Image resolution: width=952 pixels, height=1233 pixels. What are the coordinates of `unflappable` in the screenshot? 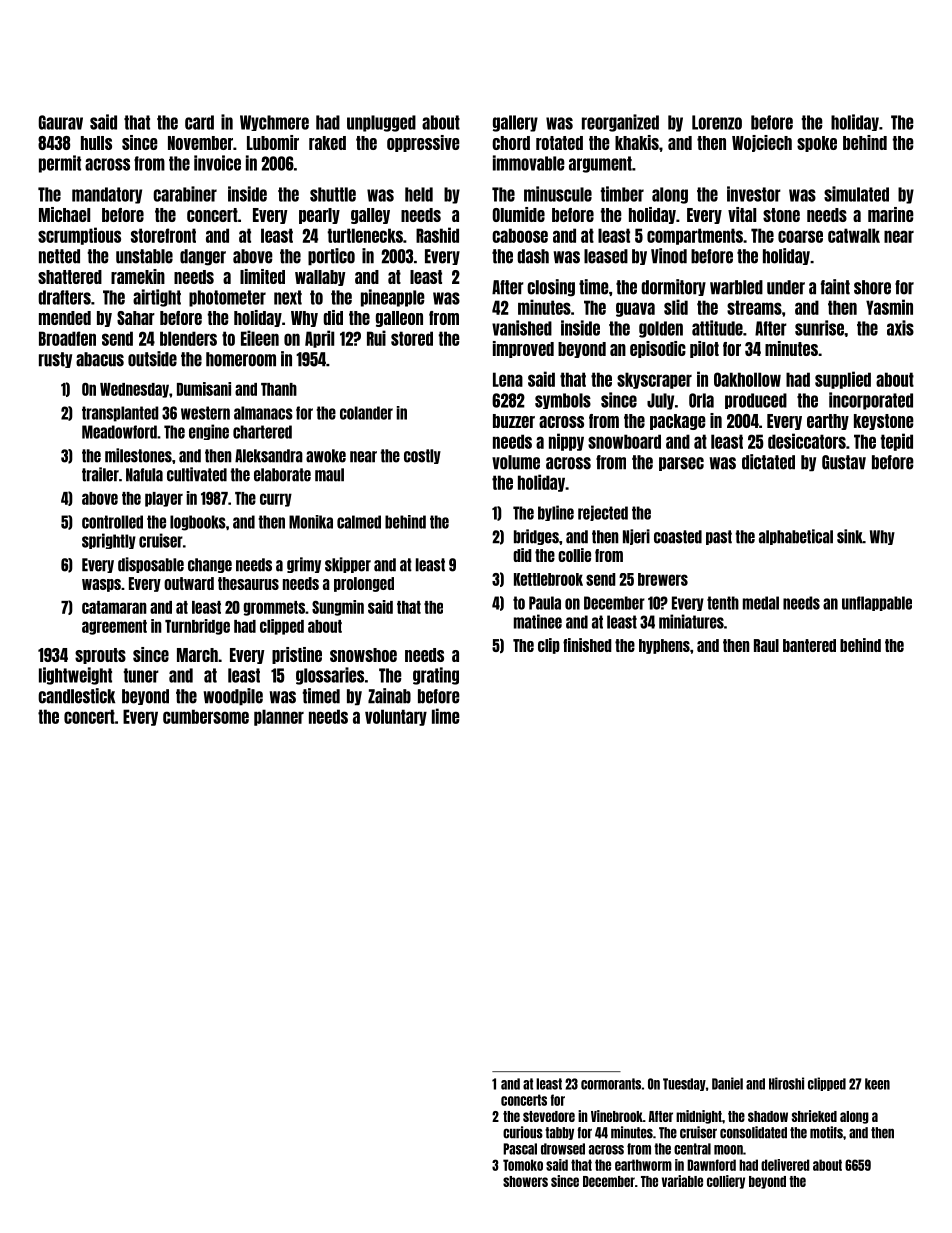 It's located at (877, 603).
